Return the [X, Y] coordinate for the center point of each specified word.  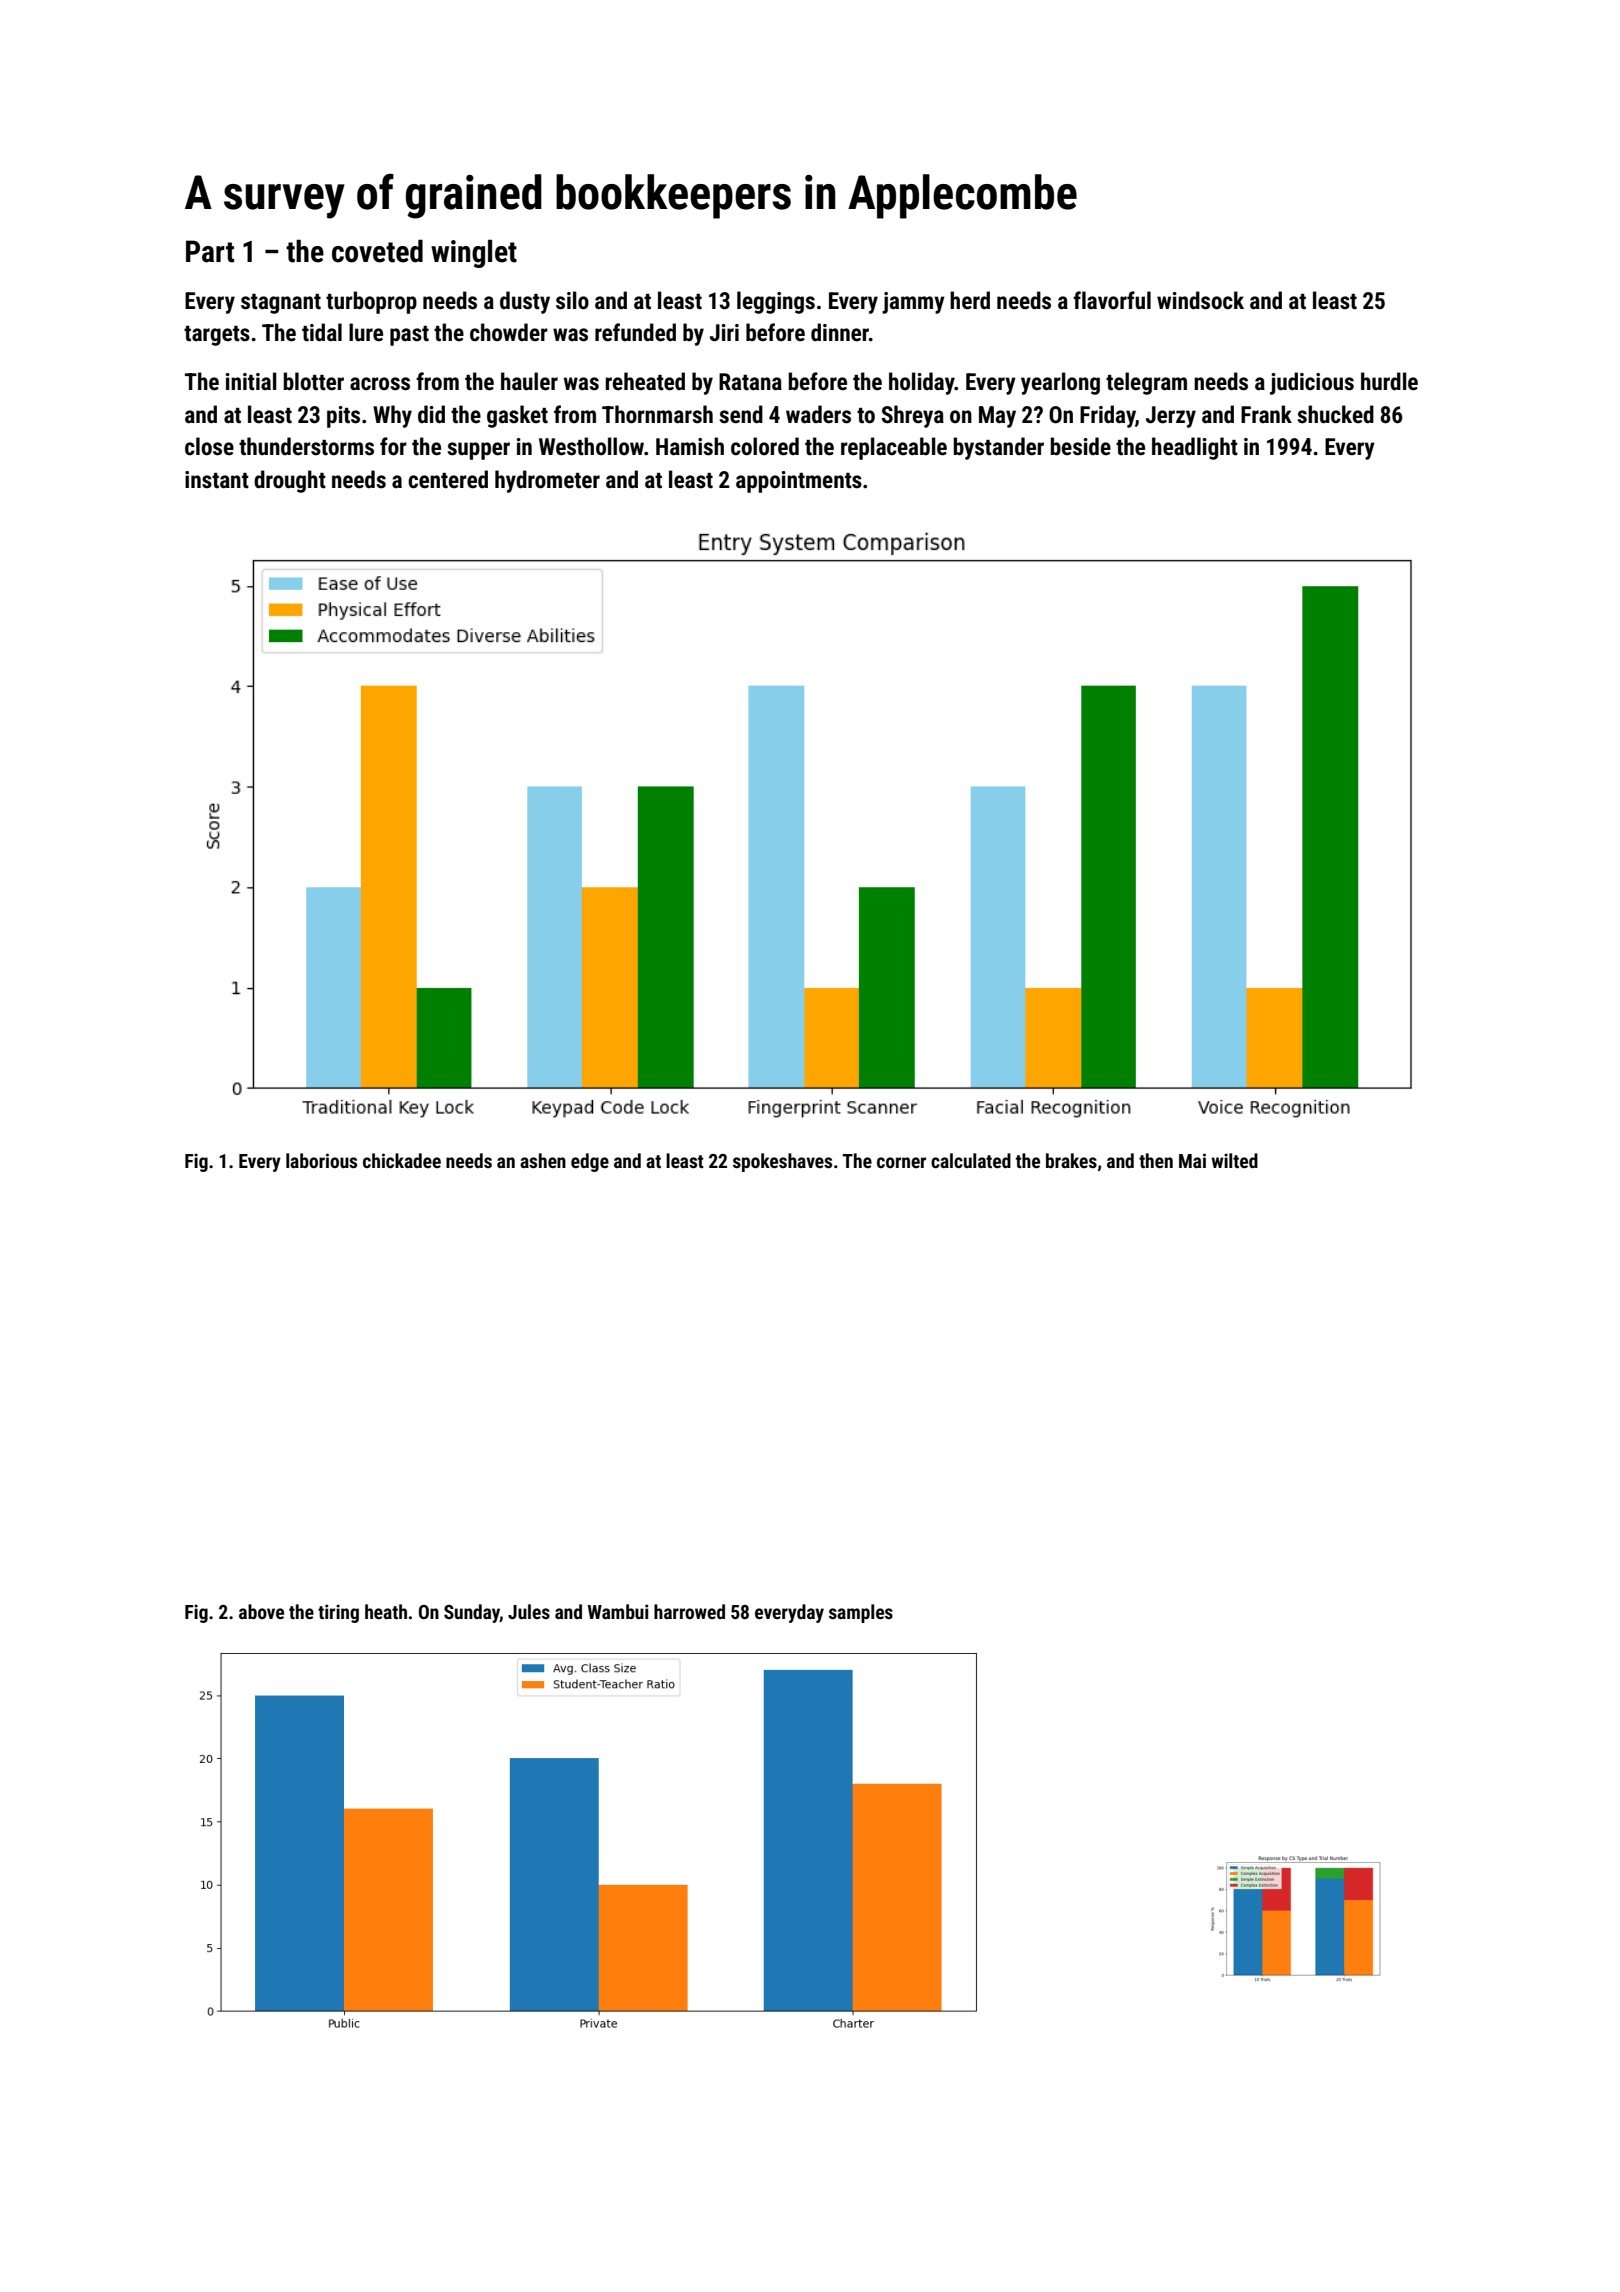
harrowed [689, 1611]
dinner [840, 332]
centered [448, 479]
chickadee [402, 1160]
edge [590, 1162]
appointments [799, 482]
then [1156, 1160]
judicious [1312, 383]
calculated [971, 1160]
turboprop [371, 302]
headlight [1195, 448]
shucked [1335, 414]
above [261, 1611]
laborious [321, 1160]
